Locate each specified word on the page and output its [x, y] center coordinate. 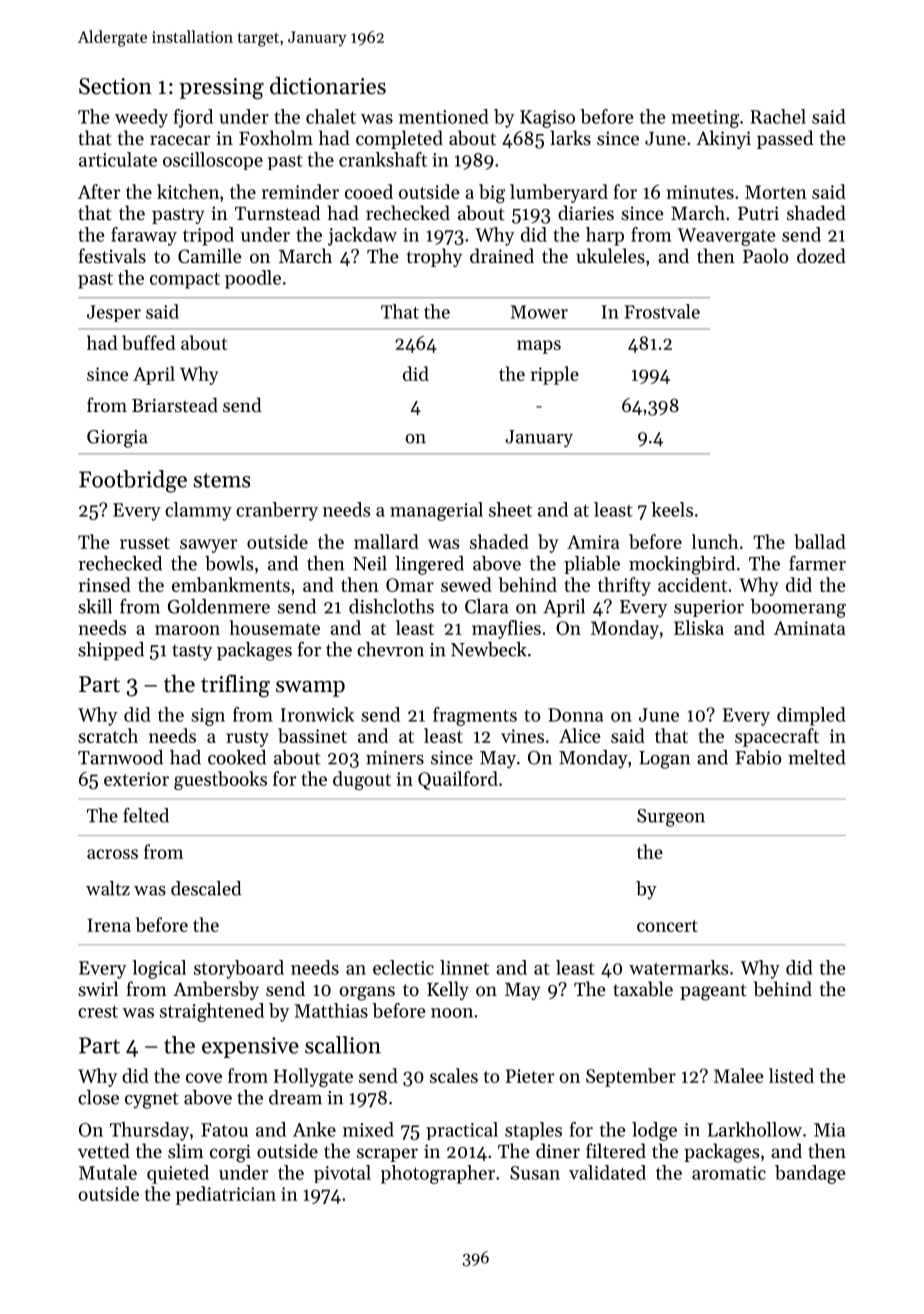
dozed [821, 255]
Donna [575, 715]
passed [785, 139]
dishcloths [391, 606]
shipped [111, 651]
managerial [436, 511]
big [492, 193]
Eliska [699, 627]
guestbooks [220, 780]
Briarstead [175, 404]
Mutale [108, 1172]
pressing [221, 89]
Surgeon [671, 818]
